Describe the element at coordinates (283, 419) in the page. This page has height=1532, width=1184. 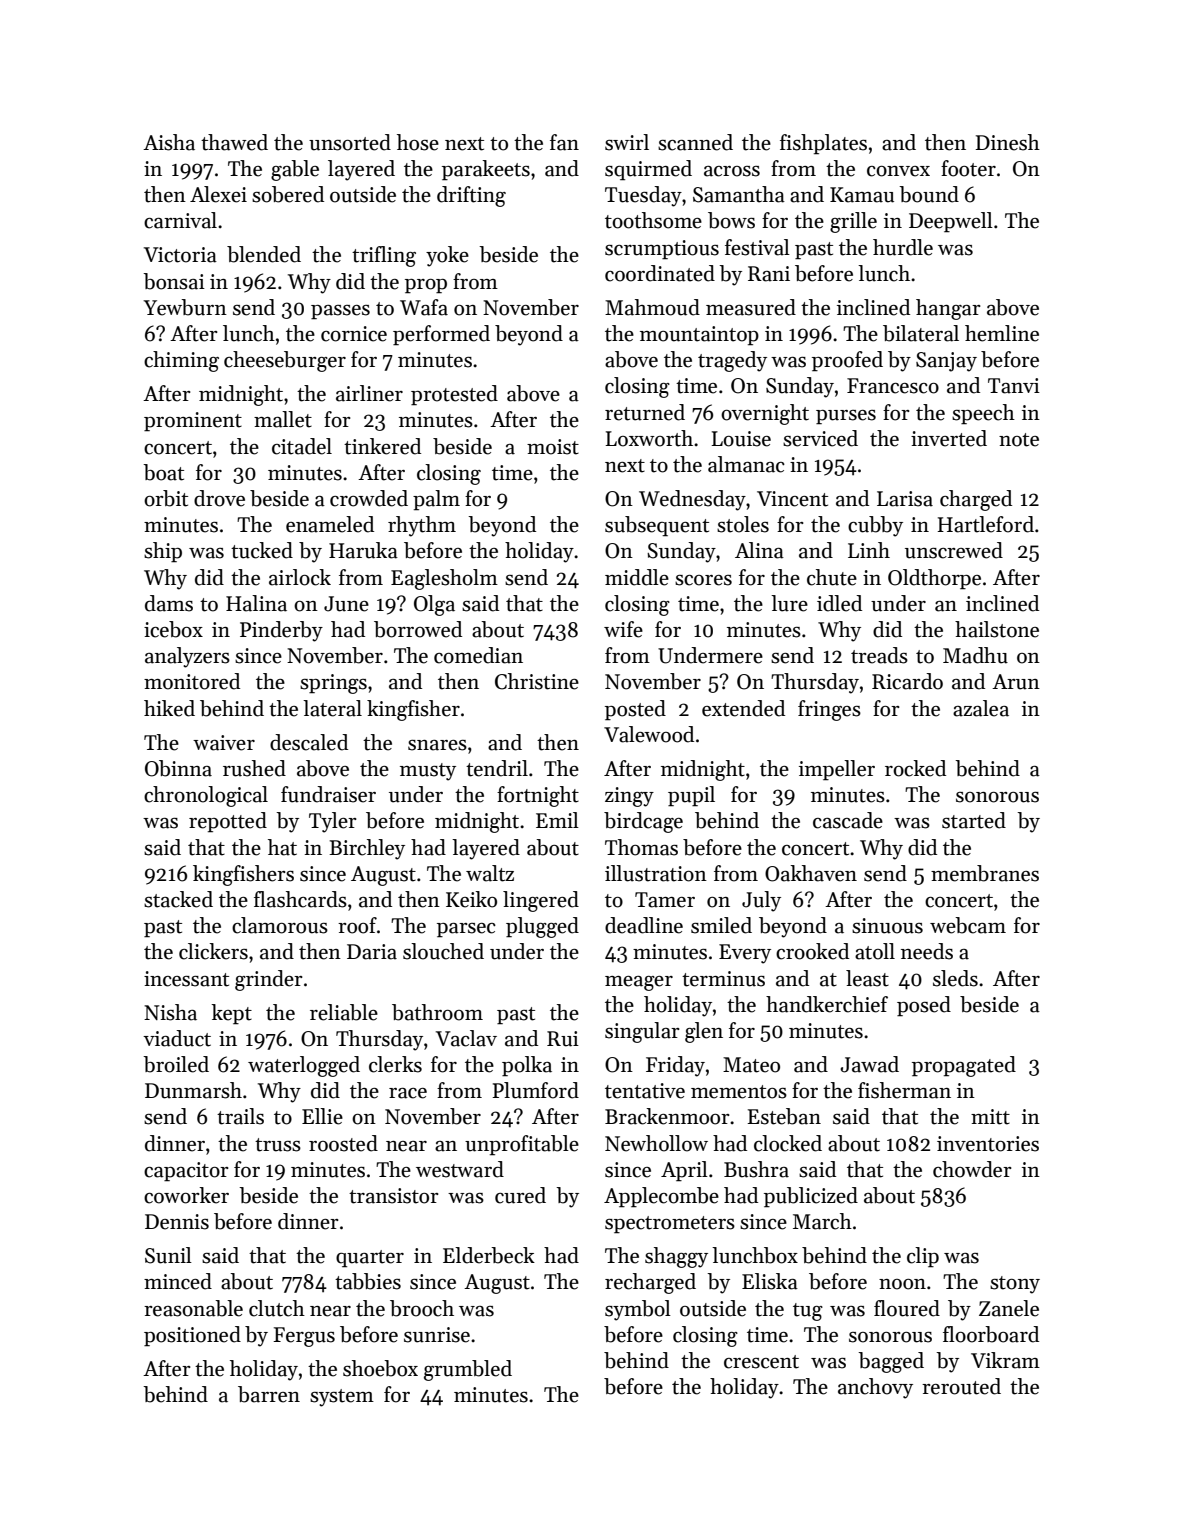
I see `mallet` at that location.
